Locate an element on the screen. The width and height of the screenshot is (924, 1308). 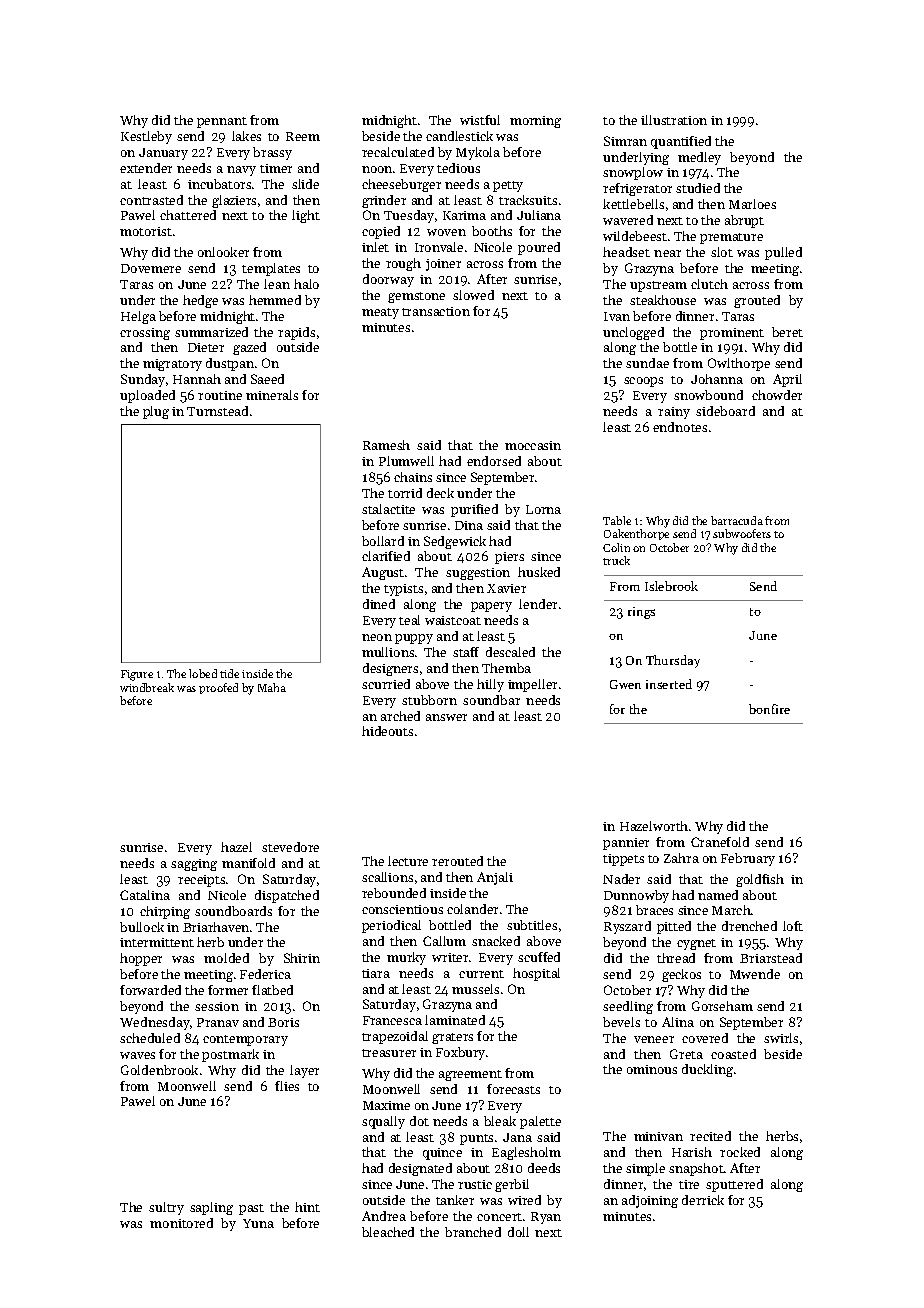
plug is located at coordinates (156, 412).
